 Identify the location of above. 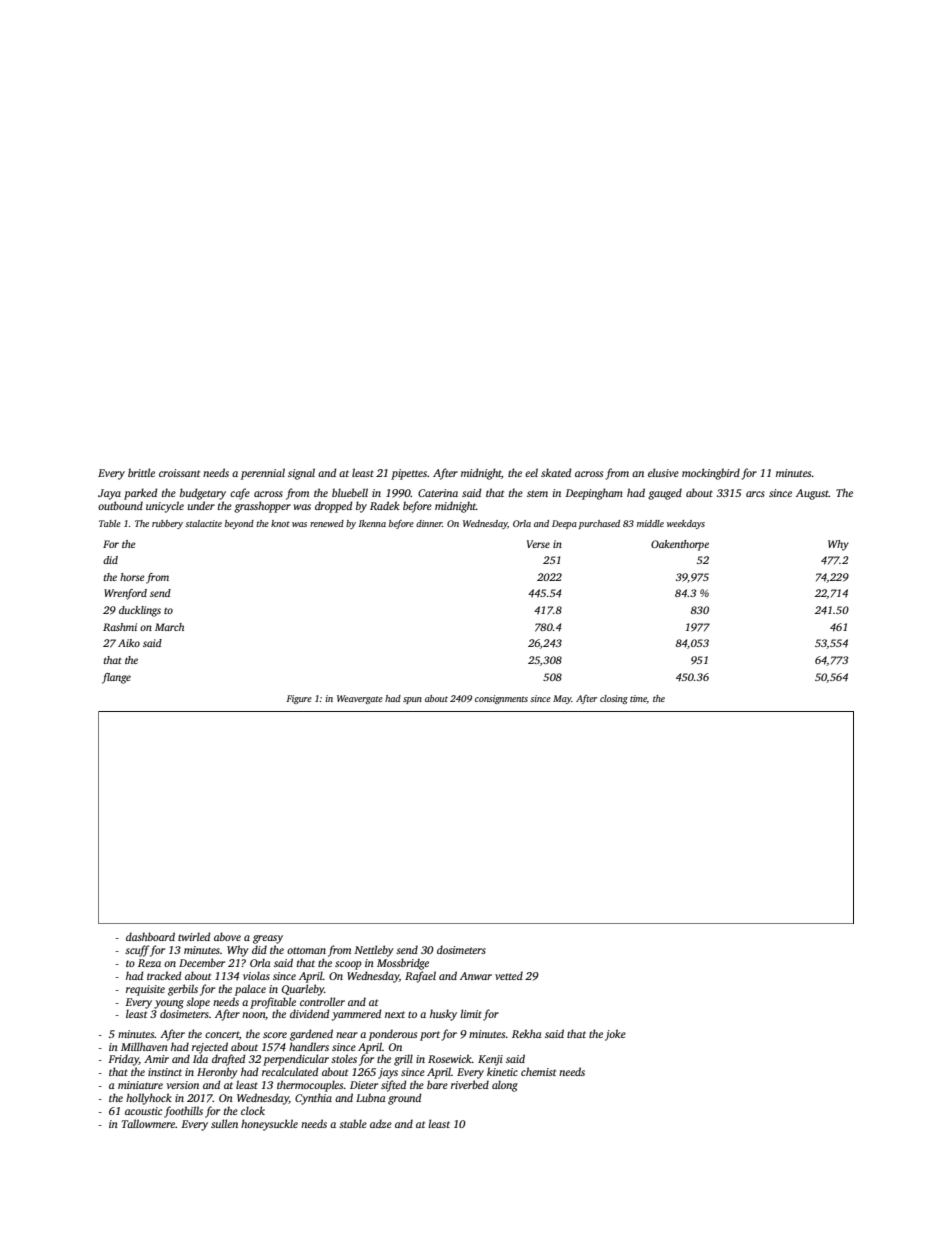
(227, 936).
